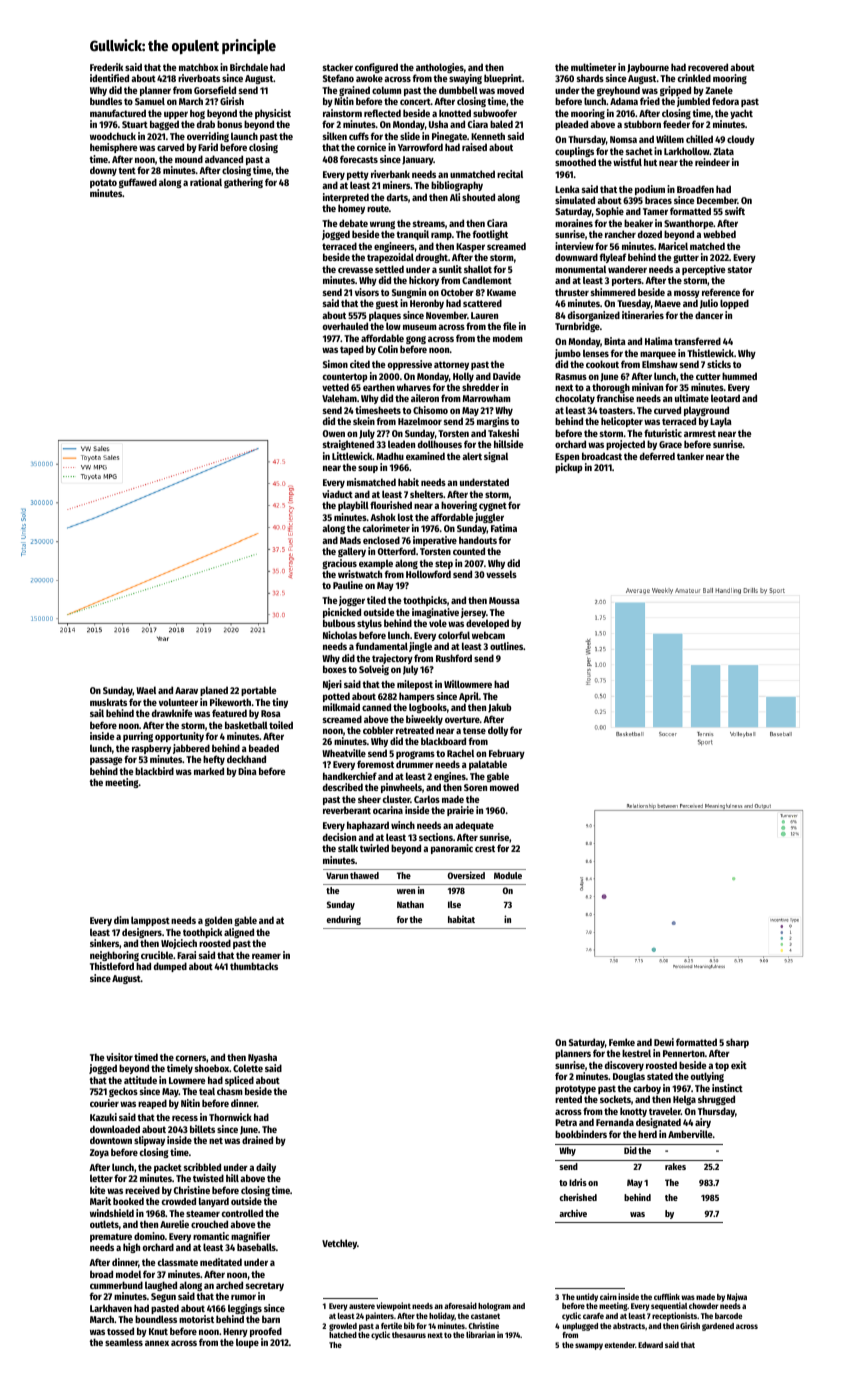 The height and width of the image is (1400, 849). What do you see at coordinates (337, 494) in the image?
I see `viaduct` at bounding box center [337, 494].
